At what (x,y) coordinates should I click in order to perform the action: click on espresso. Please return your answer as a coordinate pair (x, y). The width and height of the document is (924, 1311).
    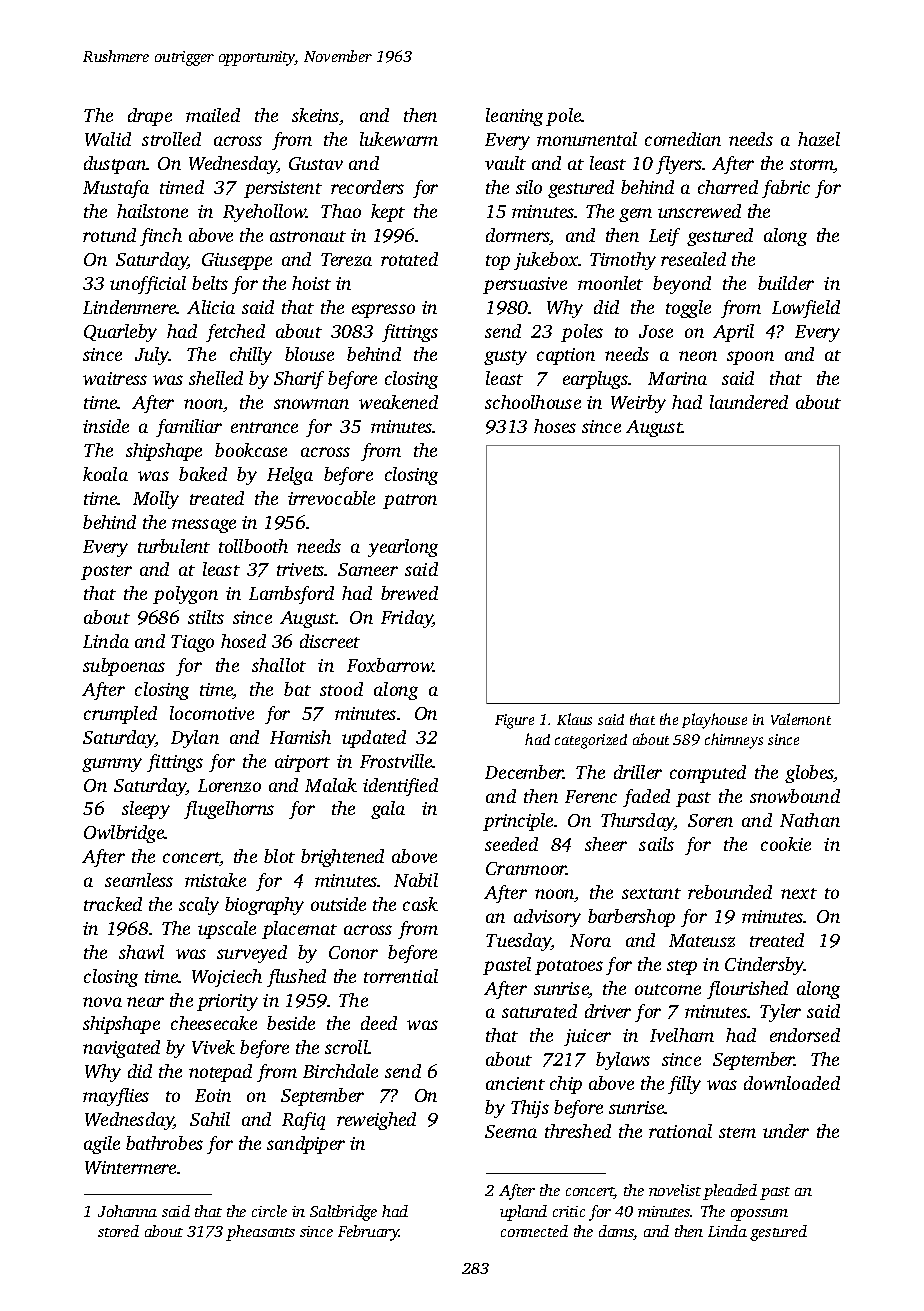
    Looking at the image, I should click on (383, 311).
